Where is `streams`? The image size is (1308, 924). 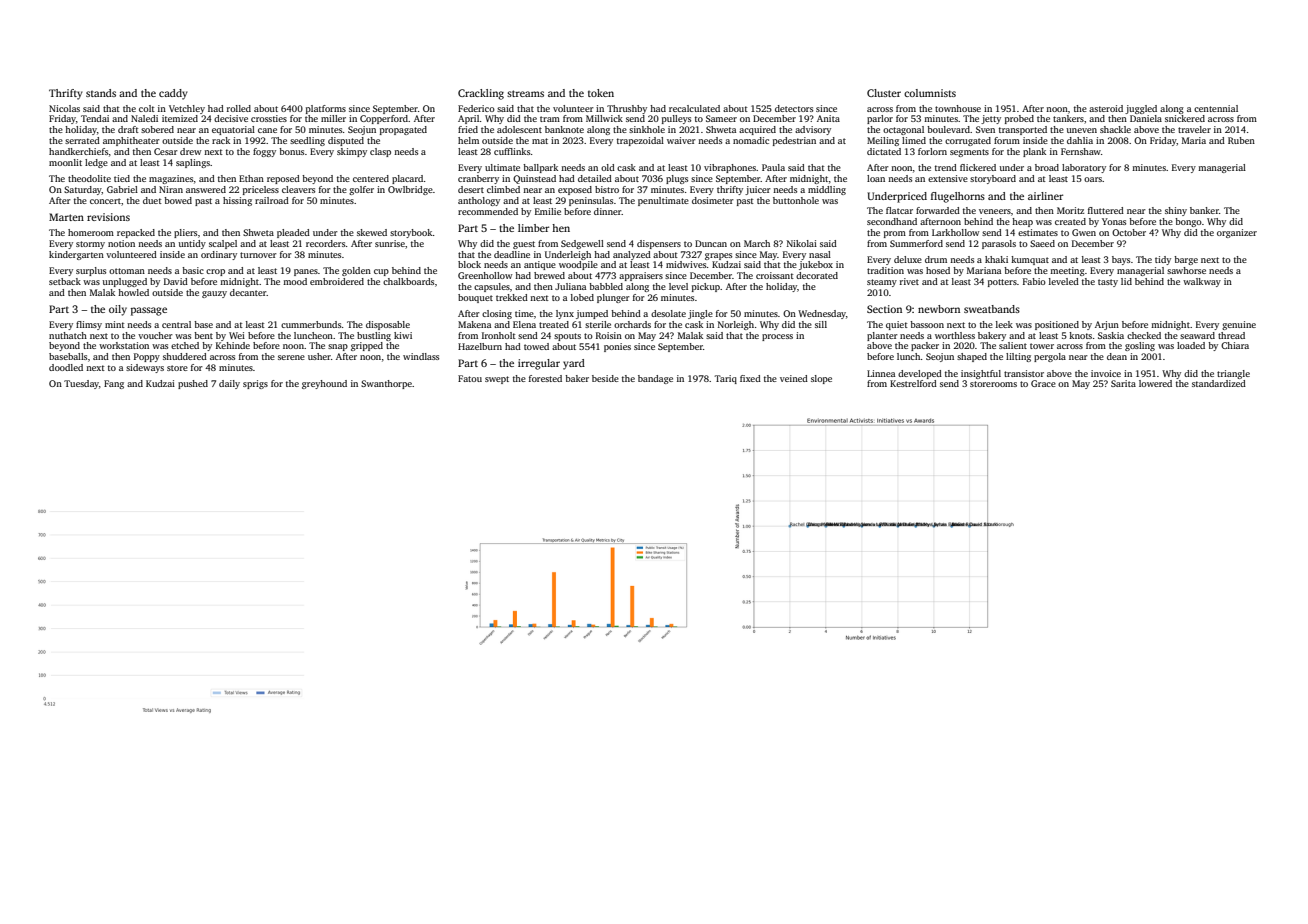
streams is located at coordinates (525, 93).
